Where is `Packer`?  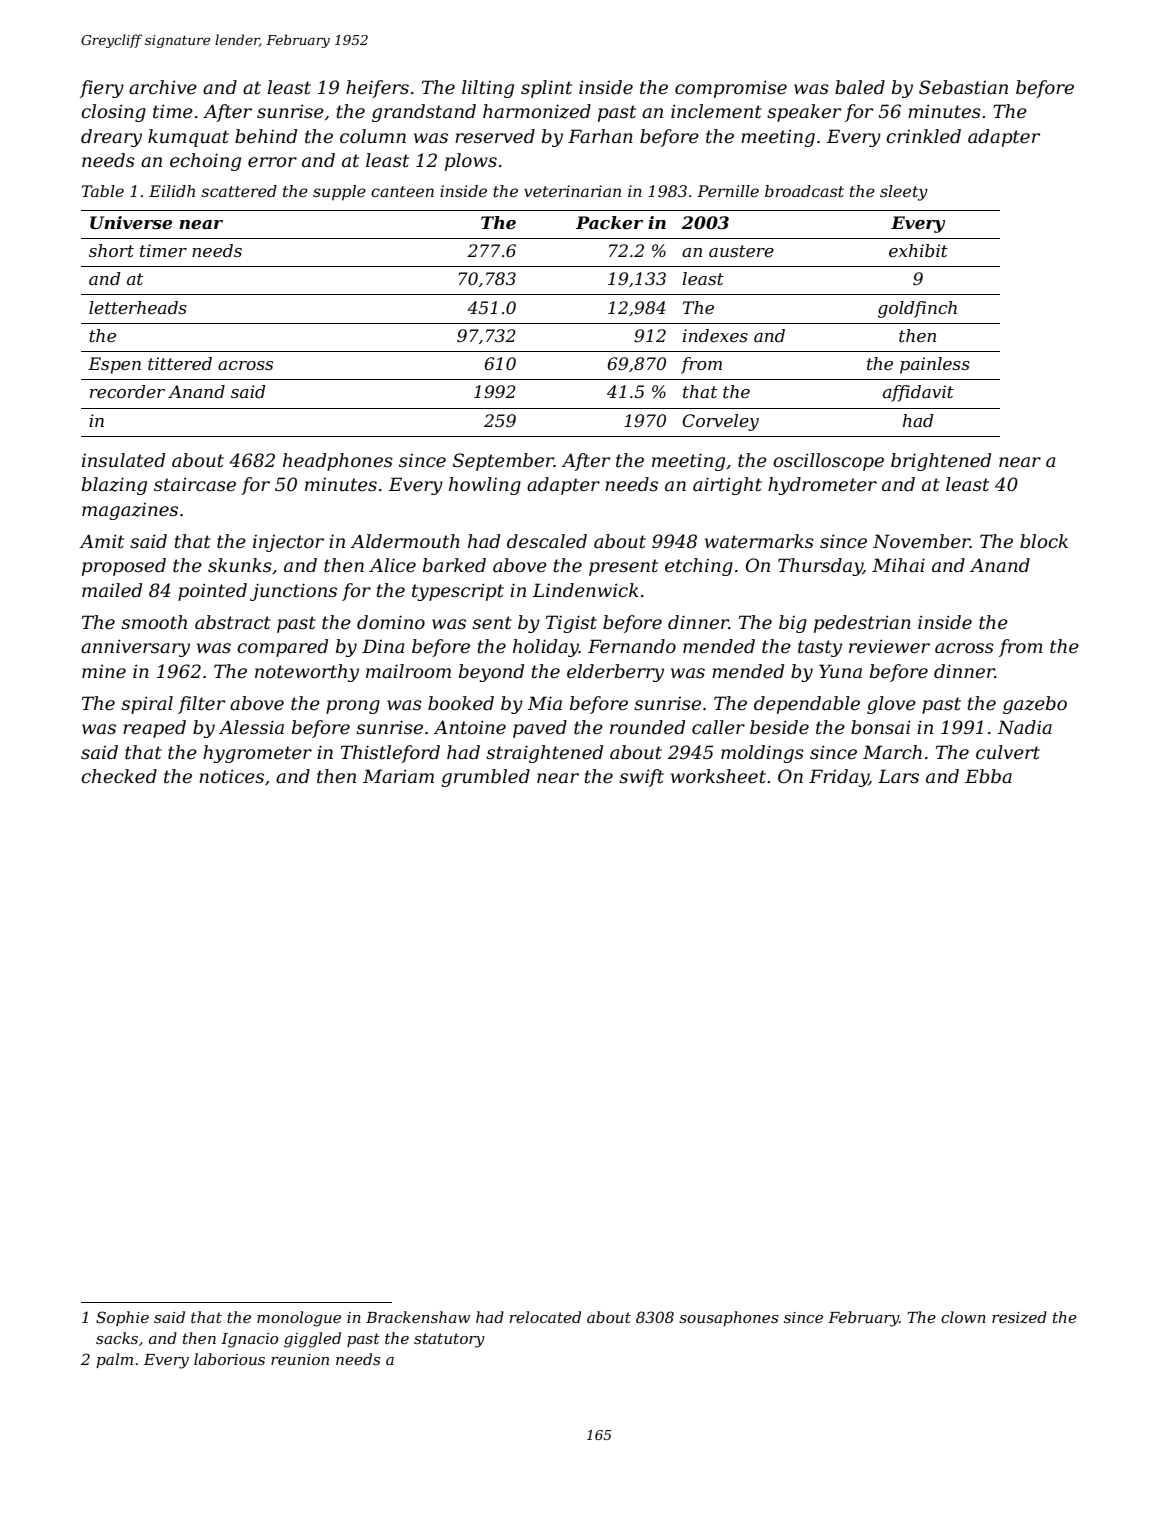 Packer is located at coordinates (609, 222).
